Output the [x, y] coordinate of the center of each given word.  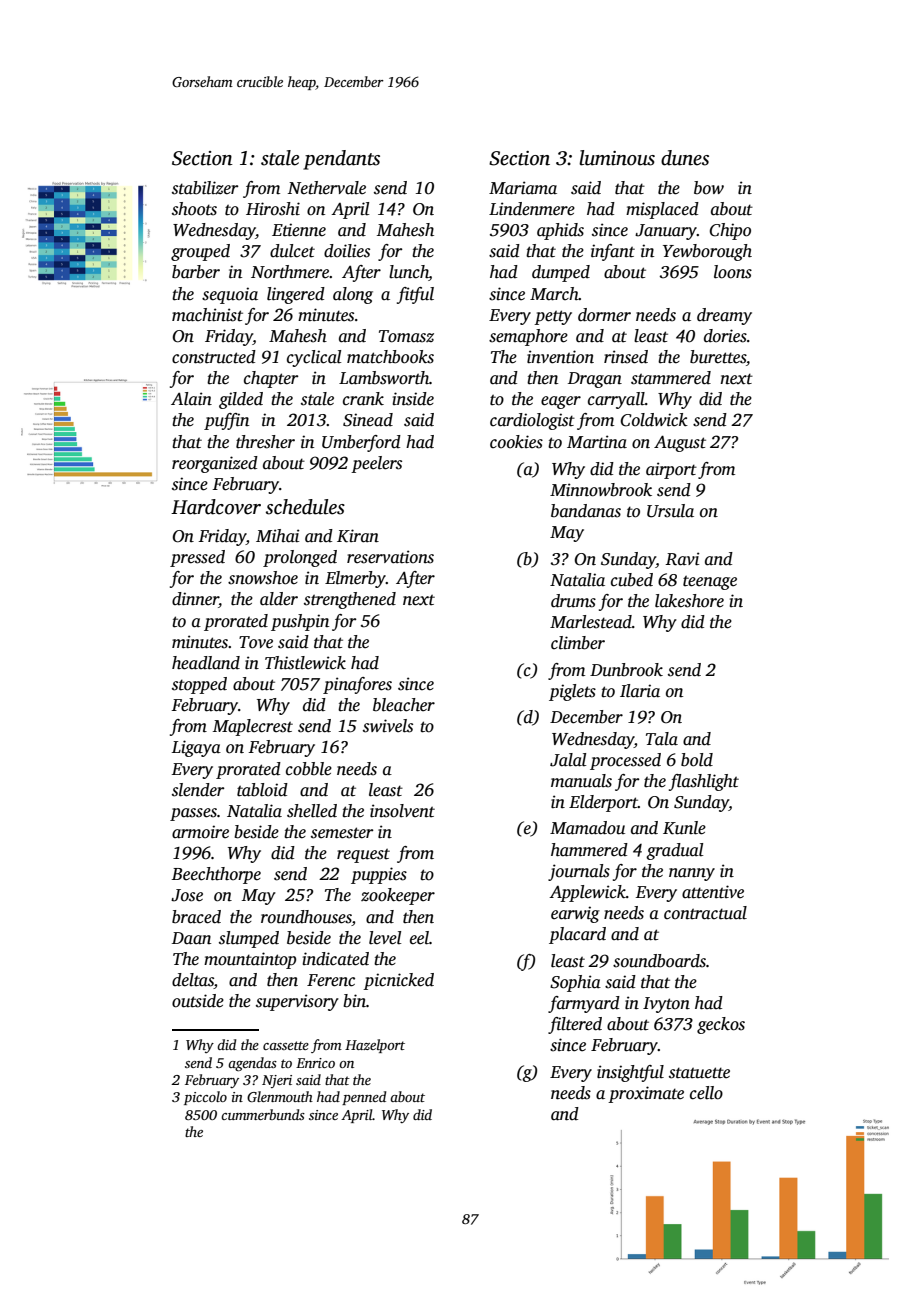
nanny [692, 874]
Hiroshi [273, 209]
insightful [630, 1073]
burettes [718, 357]
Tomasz [406, 336]
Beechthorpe [216, 875]
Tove [256, 642]
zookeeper [398, 896]
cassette [286, 1045]
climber [578, 643]
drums [573, 601]
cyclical [314, 358]
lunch [409, 273]
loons [733, 272]
